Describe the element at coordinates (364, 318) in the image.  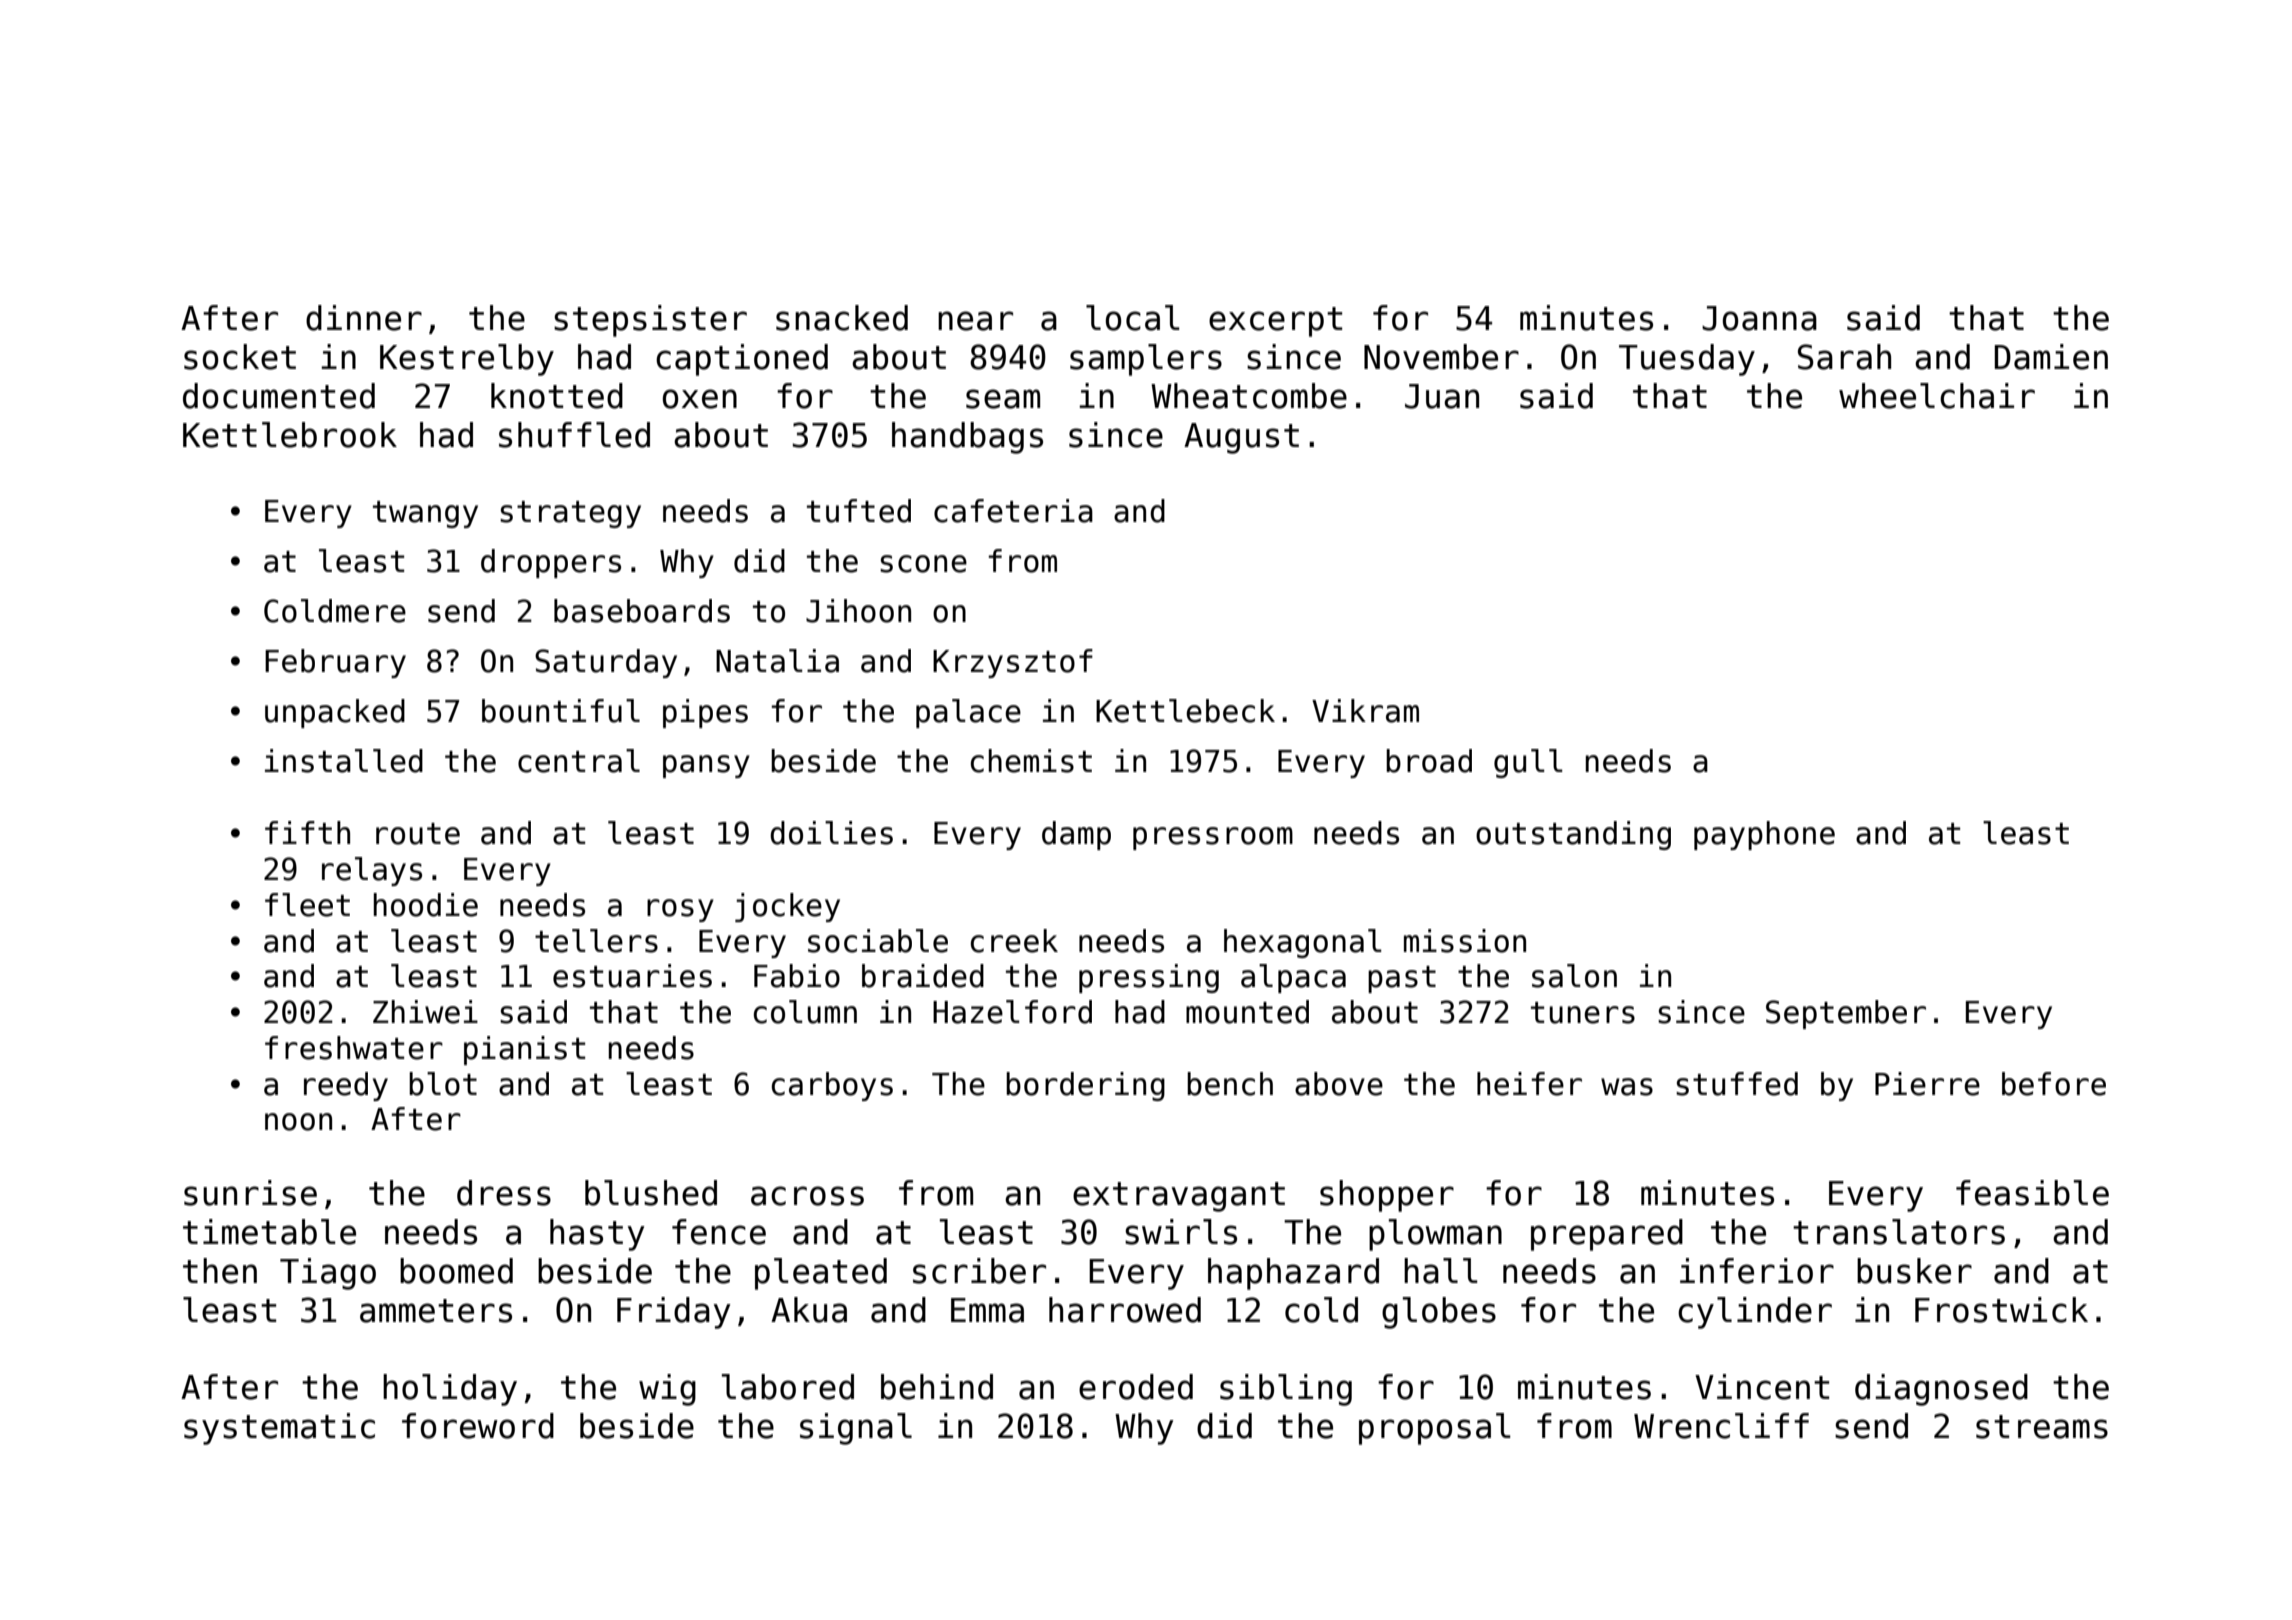
I see `dinner` at that location.
